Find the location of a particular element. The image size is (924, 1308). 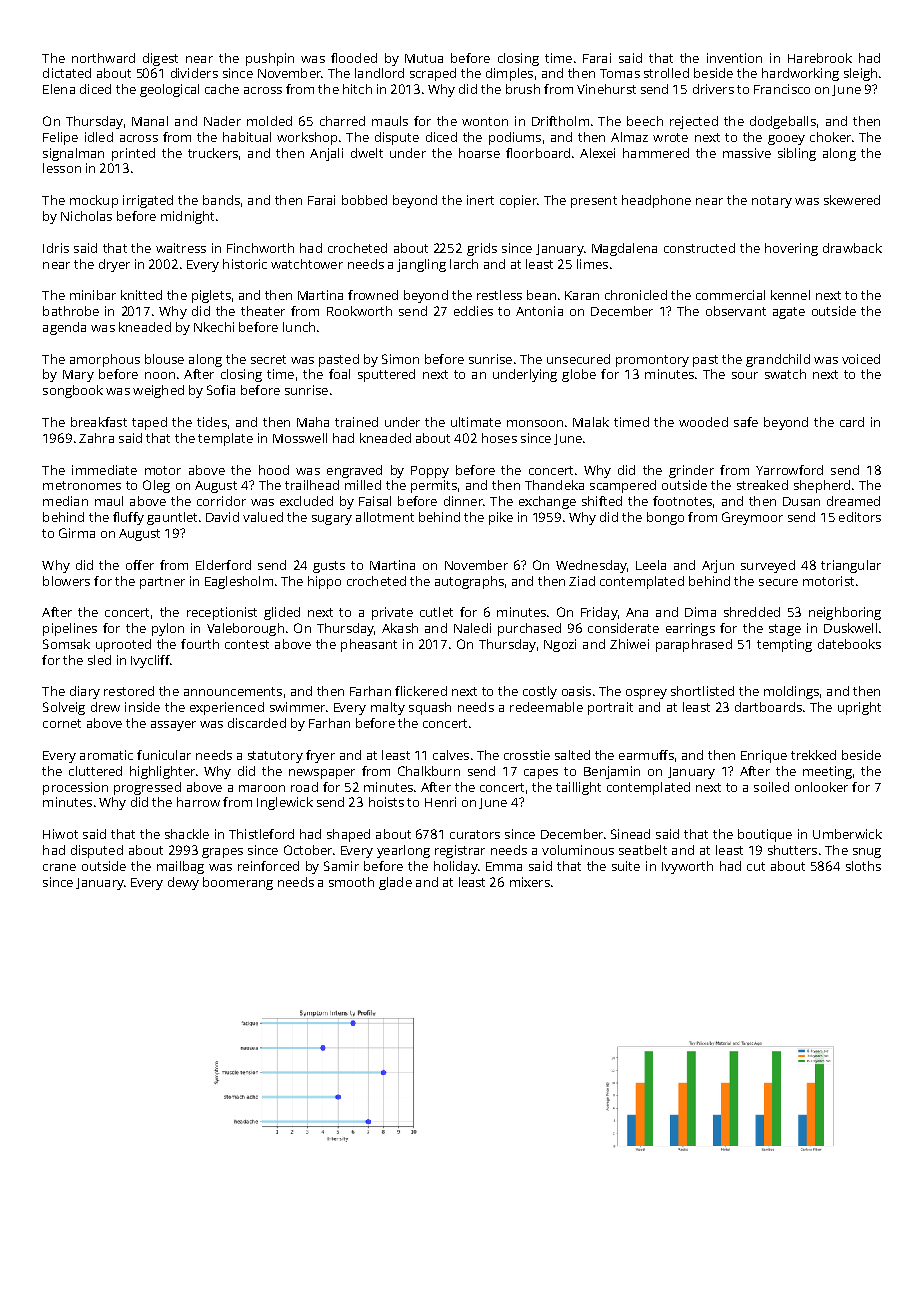

northward is located at coordinates (103, 58).
